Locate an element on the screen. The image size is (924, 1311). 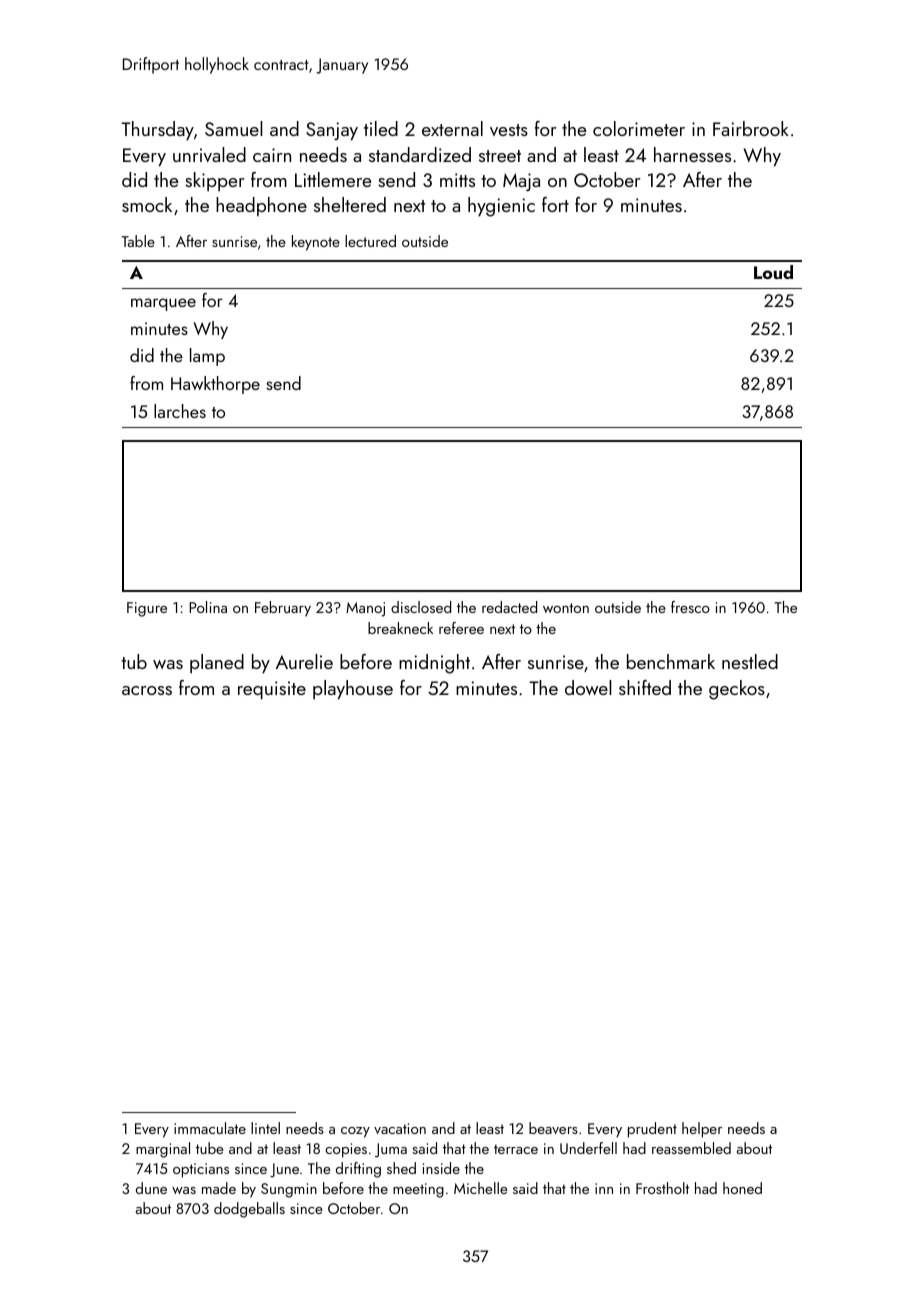
breakneck is located at coordinates (400, 628).
